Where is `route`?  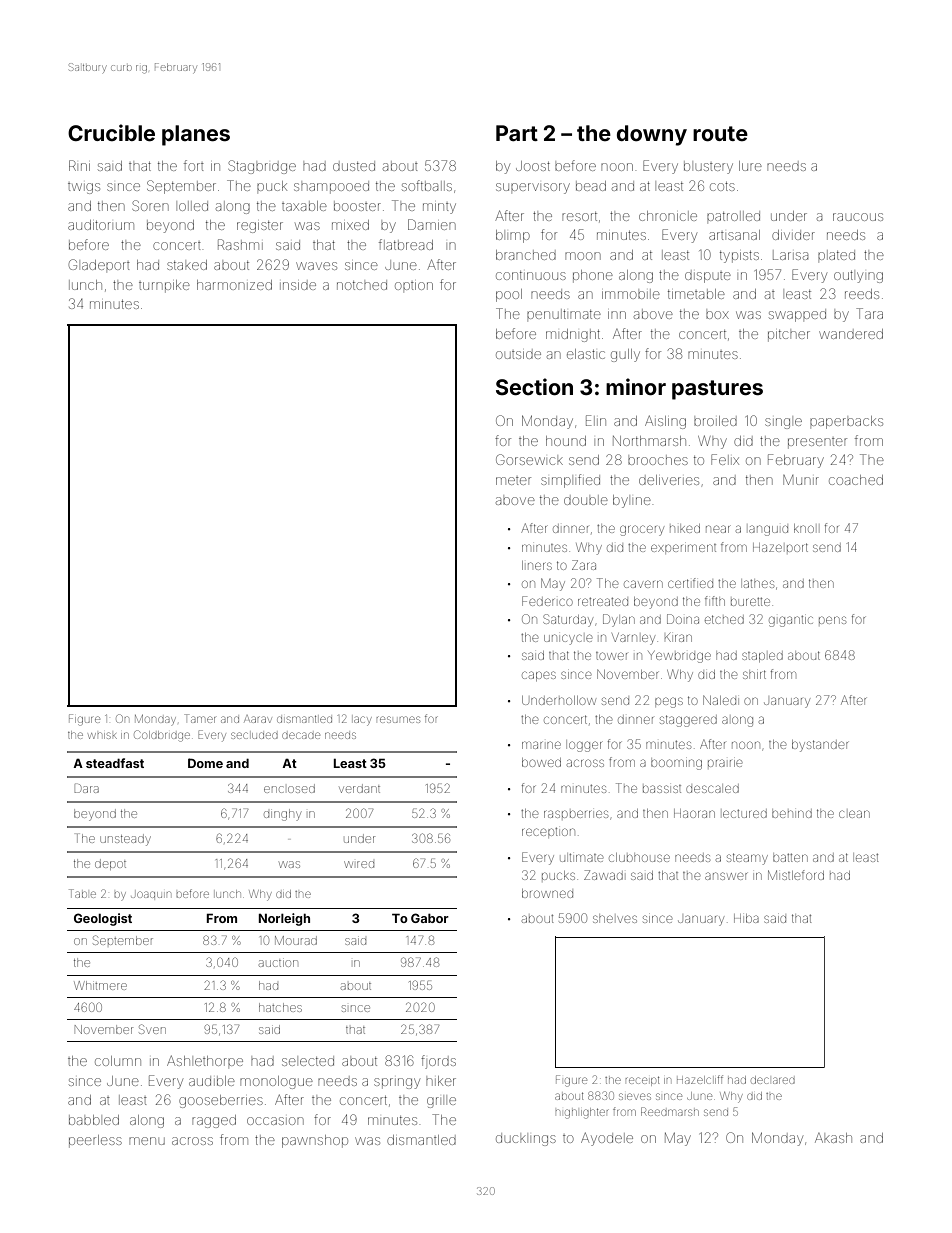 route is located at coordinates (720, 133).
